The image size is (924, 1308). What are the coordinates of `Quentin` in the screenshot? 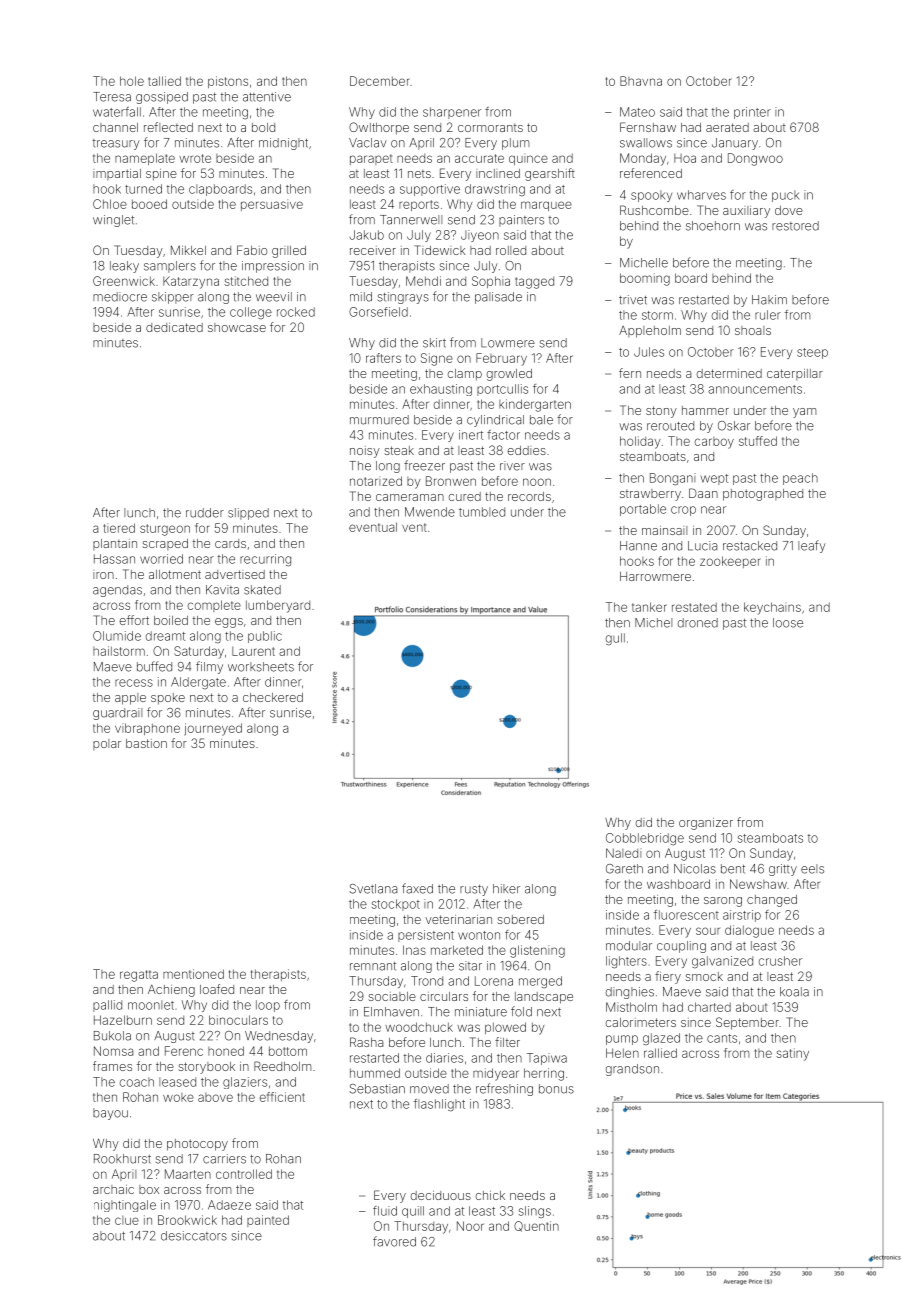 It's located at (536, 1226).
